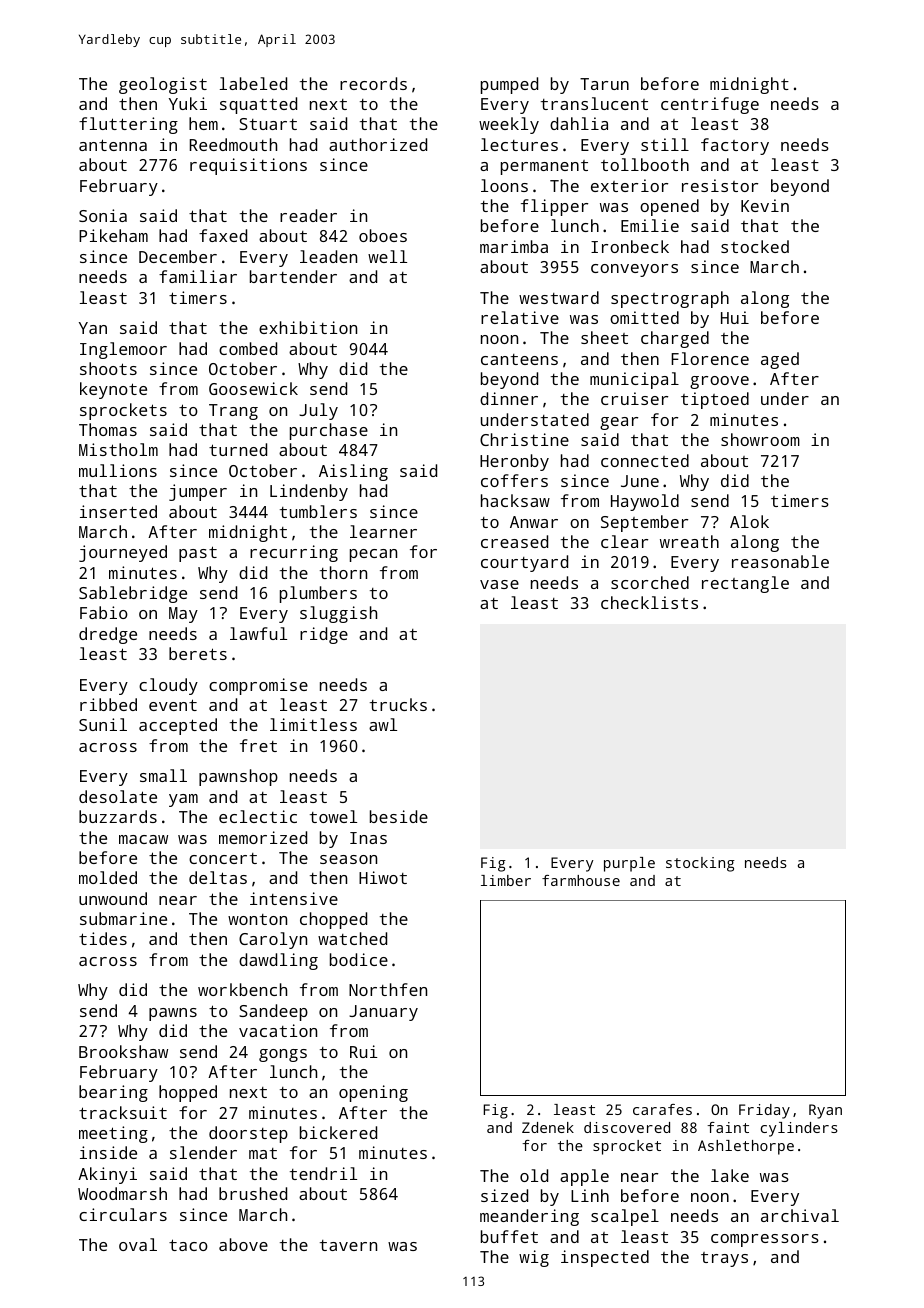 The height and width of the document is (1308, 924). What do you see at coordinates (138, 1244) in the document?
I see `oval` at bounding box center [138, 1244].
